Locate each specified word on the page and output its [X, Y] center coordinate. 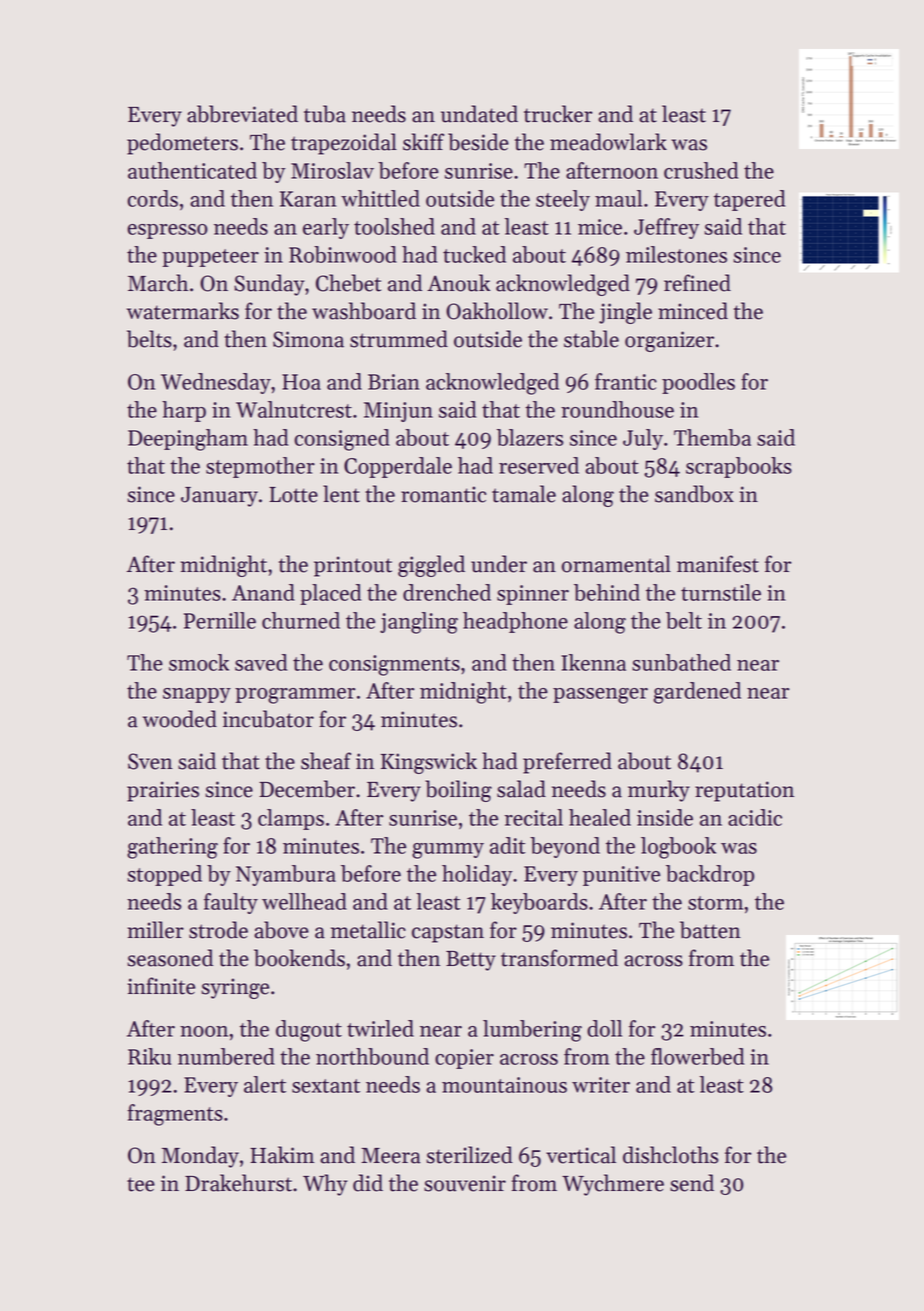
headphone [515, 622]
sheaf [326, 761]
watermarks [183, 311]
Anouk [458, 283]
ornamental [616, 564]
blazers [530, 437]
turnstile [721, 592]
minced [693, 311]
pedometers [182, 144]
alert [265, 1084]
